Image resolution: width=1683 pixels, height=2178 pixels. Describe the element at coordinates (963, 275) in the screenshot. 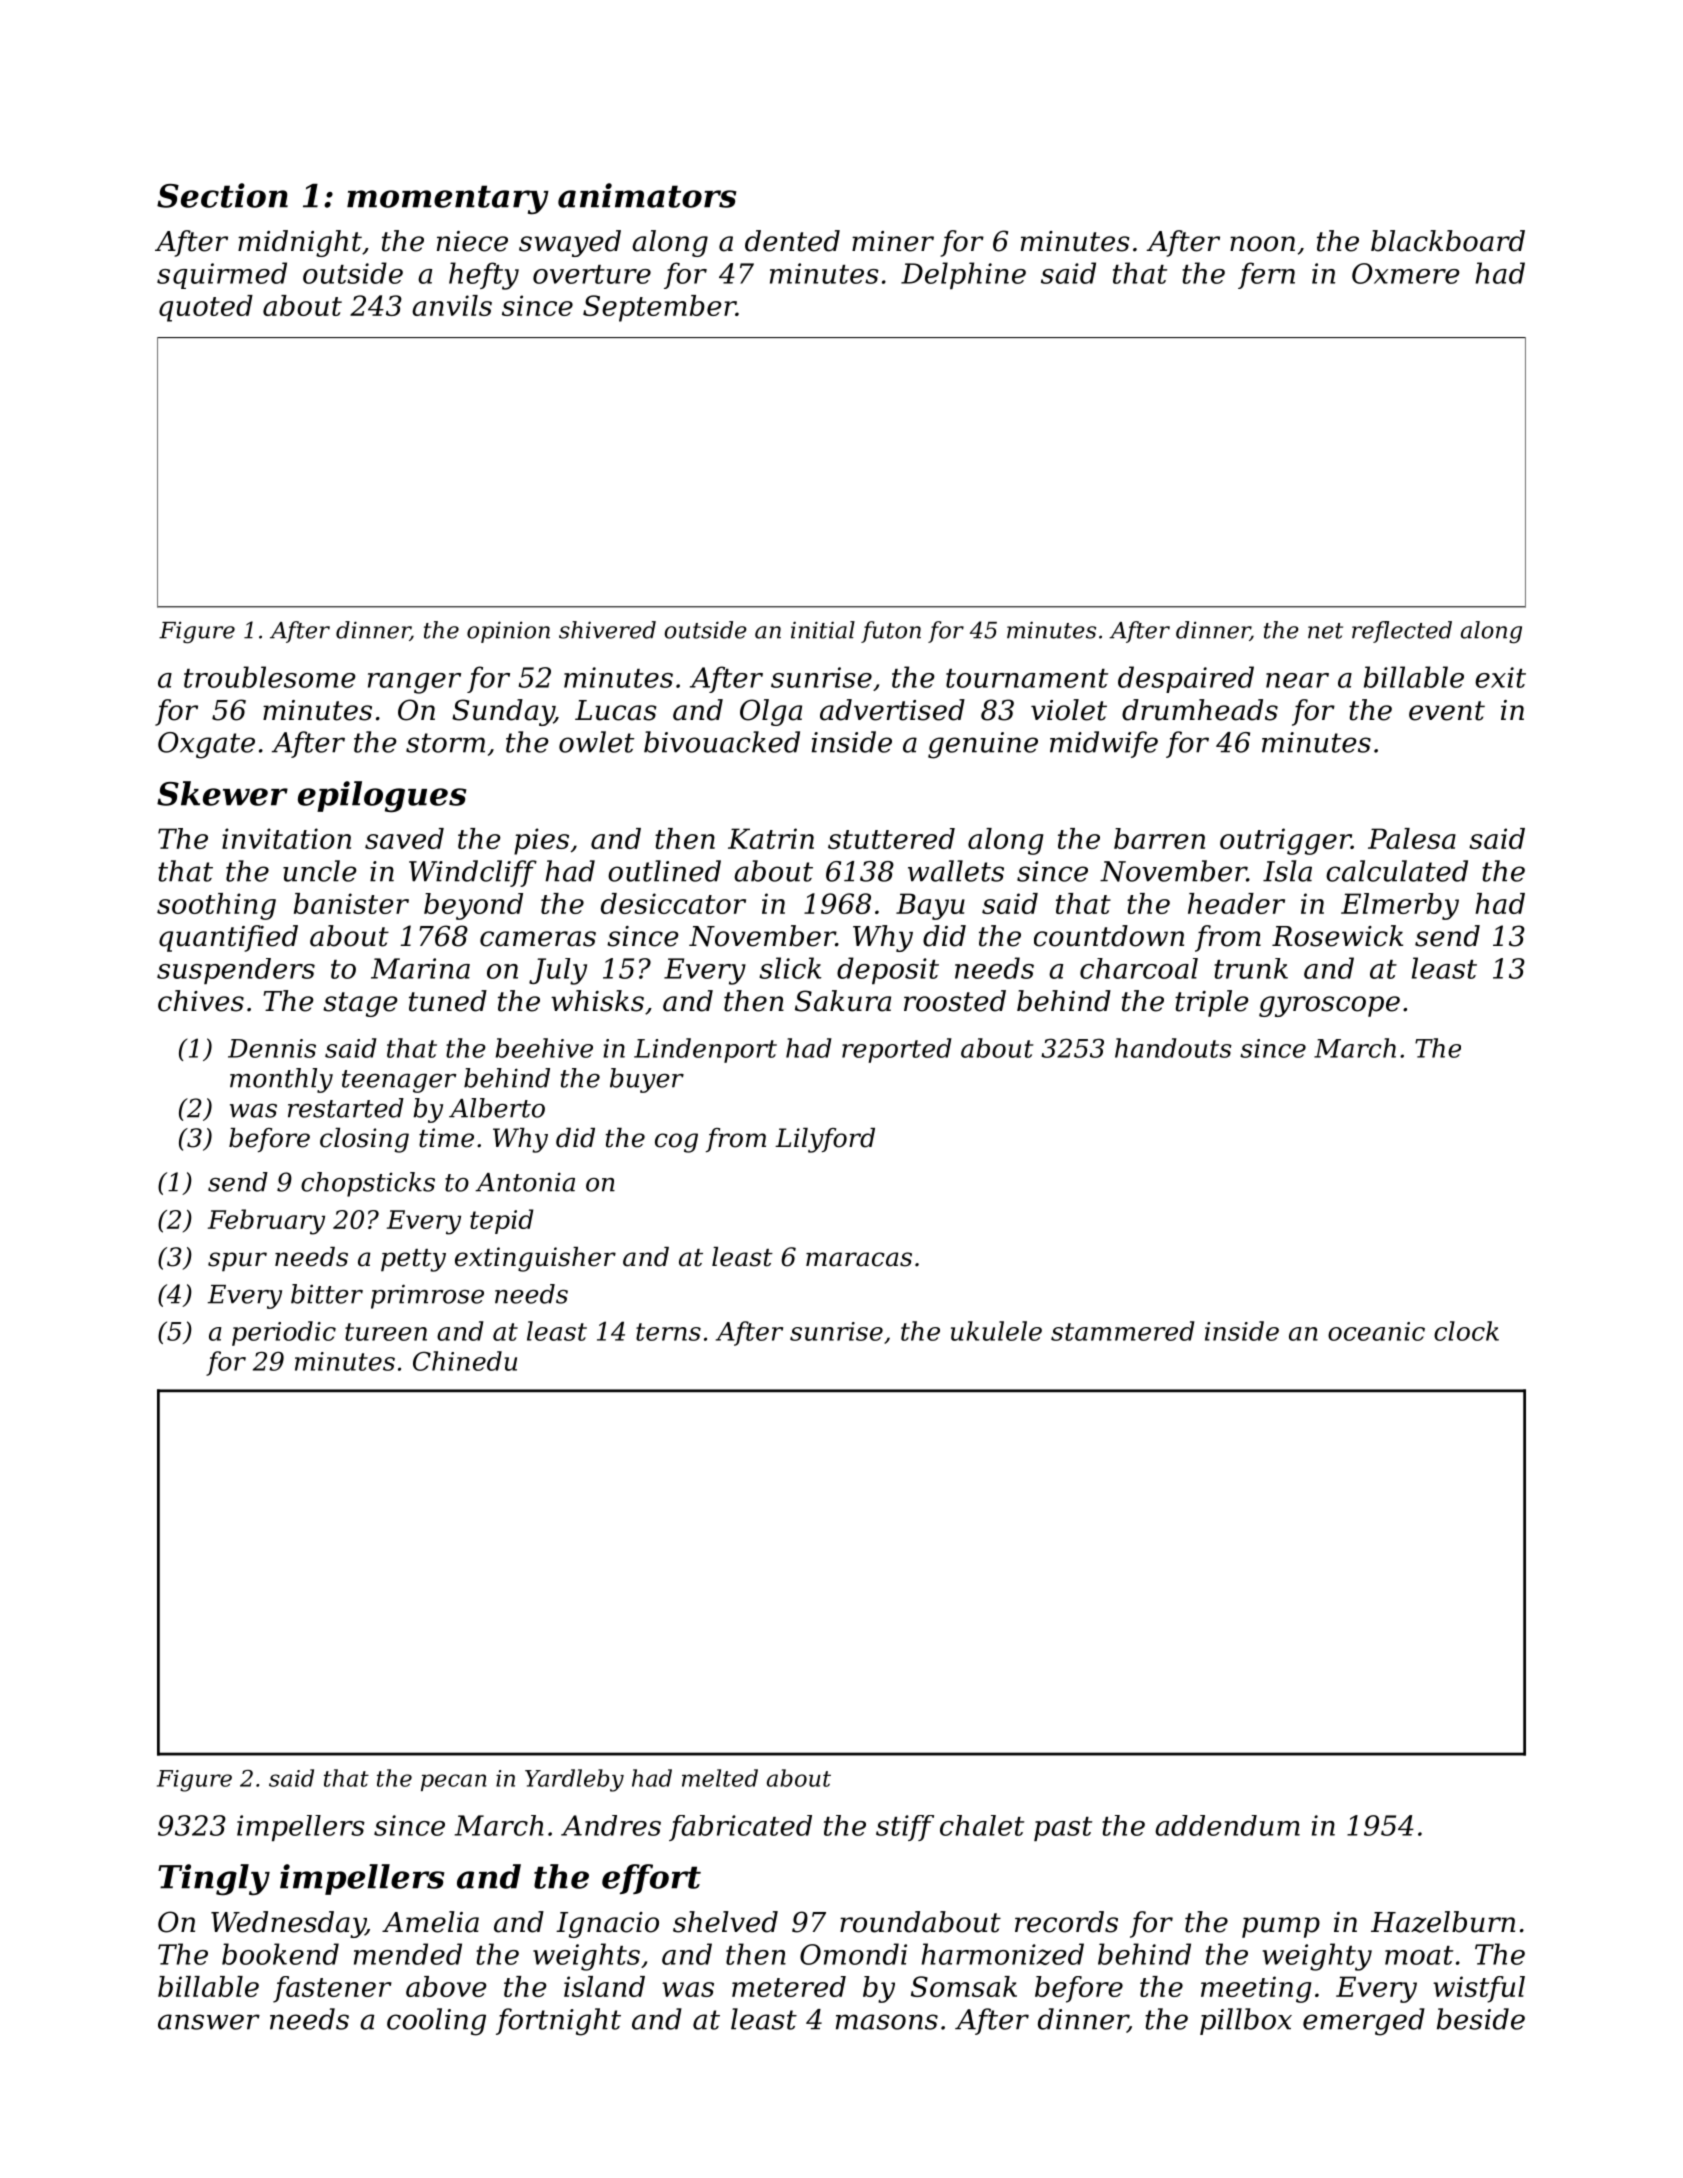

I see `Delphine` at that location.
